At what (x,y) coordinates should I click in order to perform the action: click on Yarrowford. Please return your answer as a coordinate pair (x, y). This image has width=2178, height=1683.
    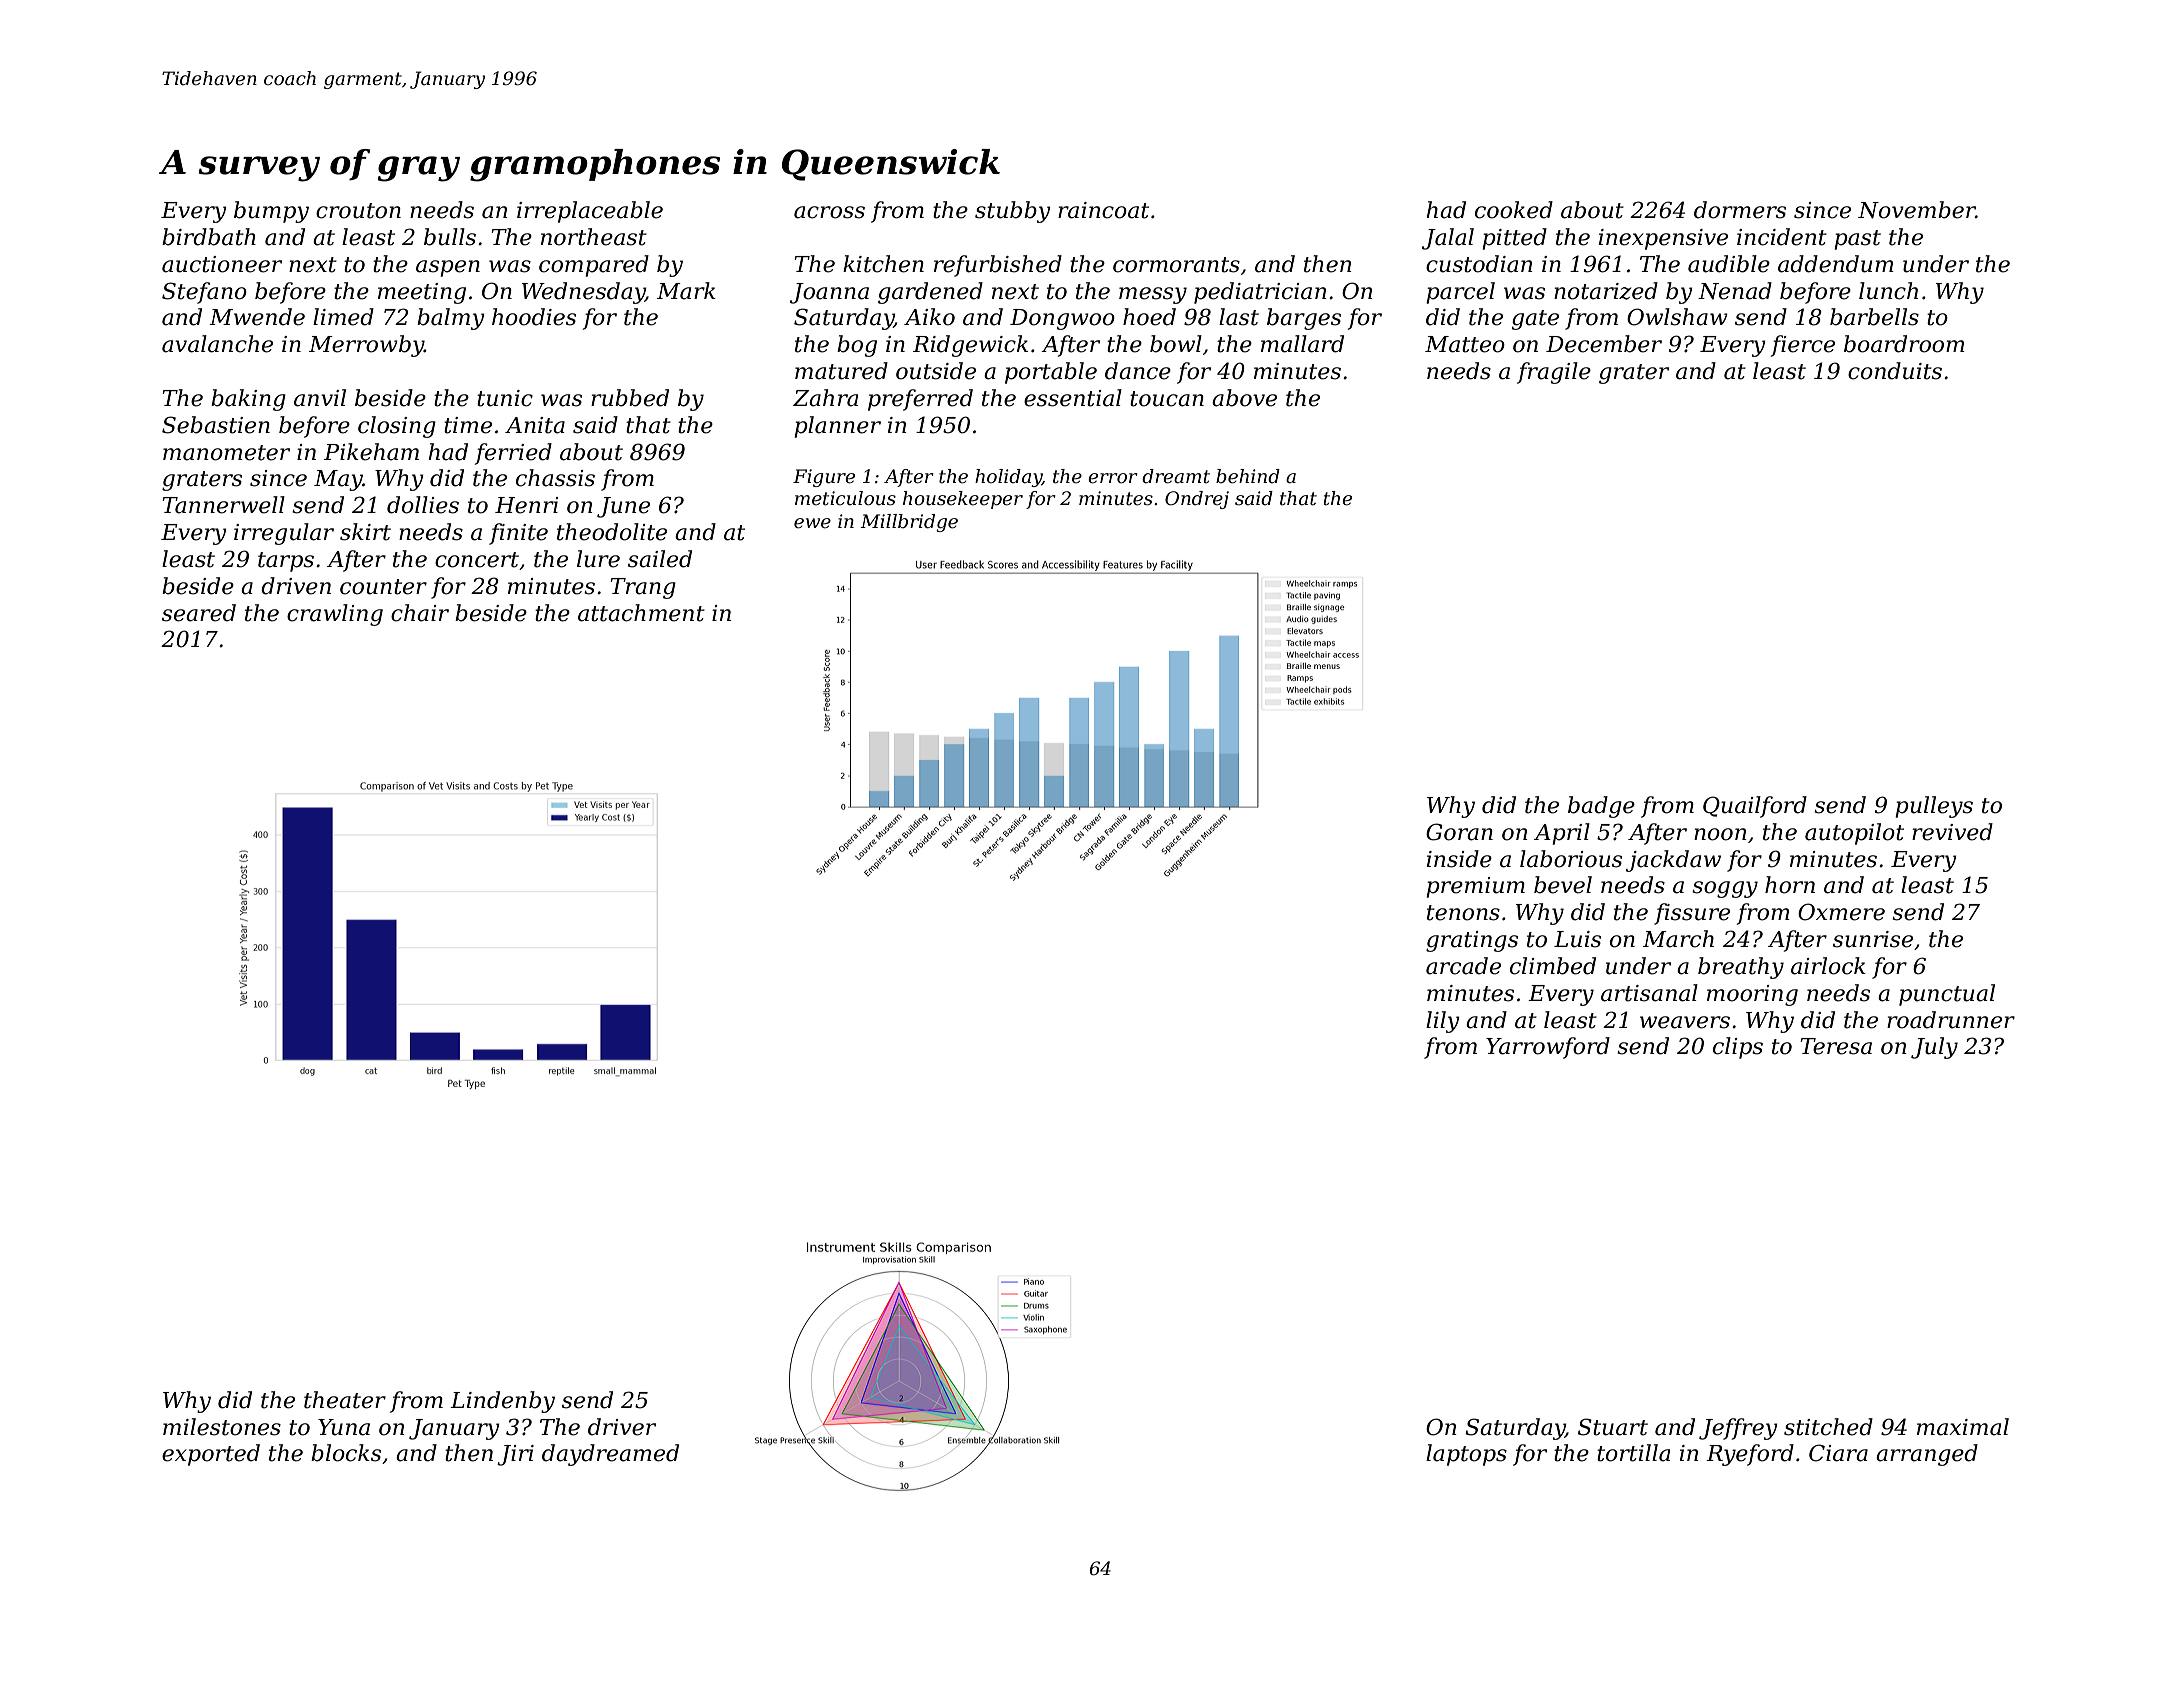
    Looking at the image, I should click on (1548, 1048).
